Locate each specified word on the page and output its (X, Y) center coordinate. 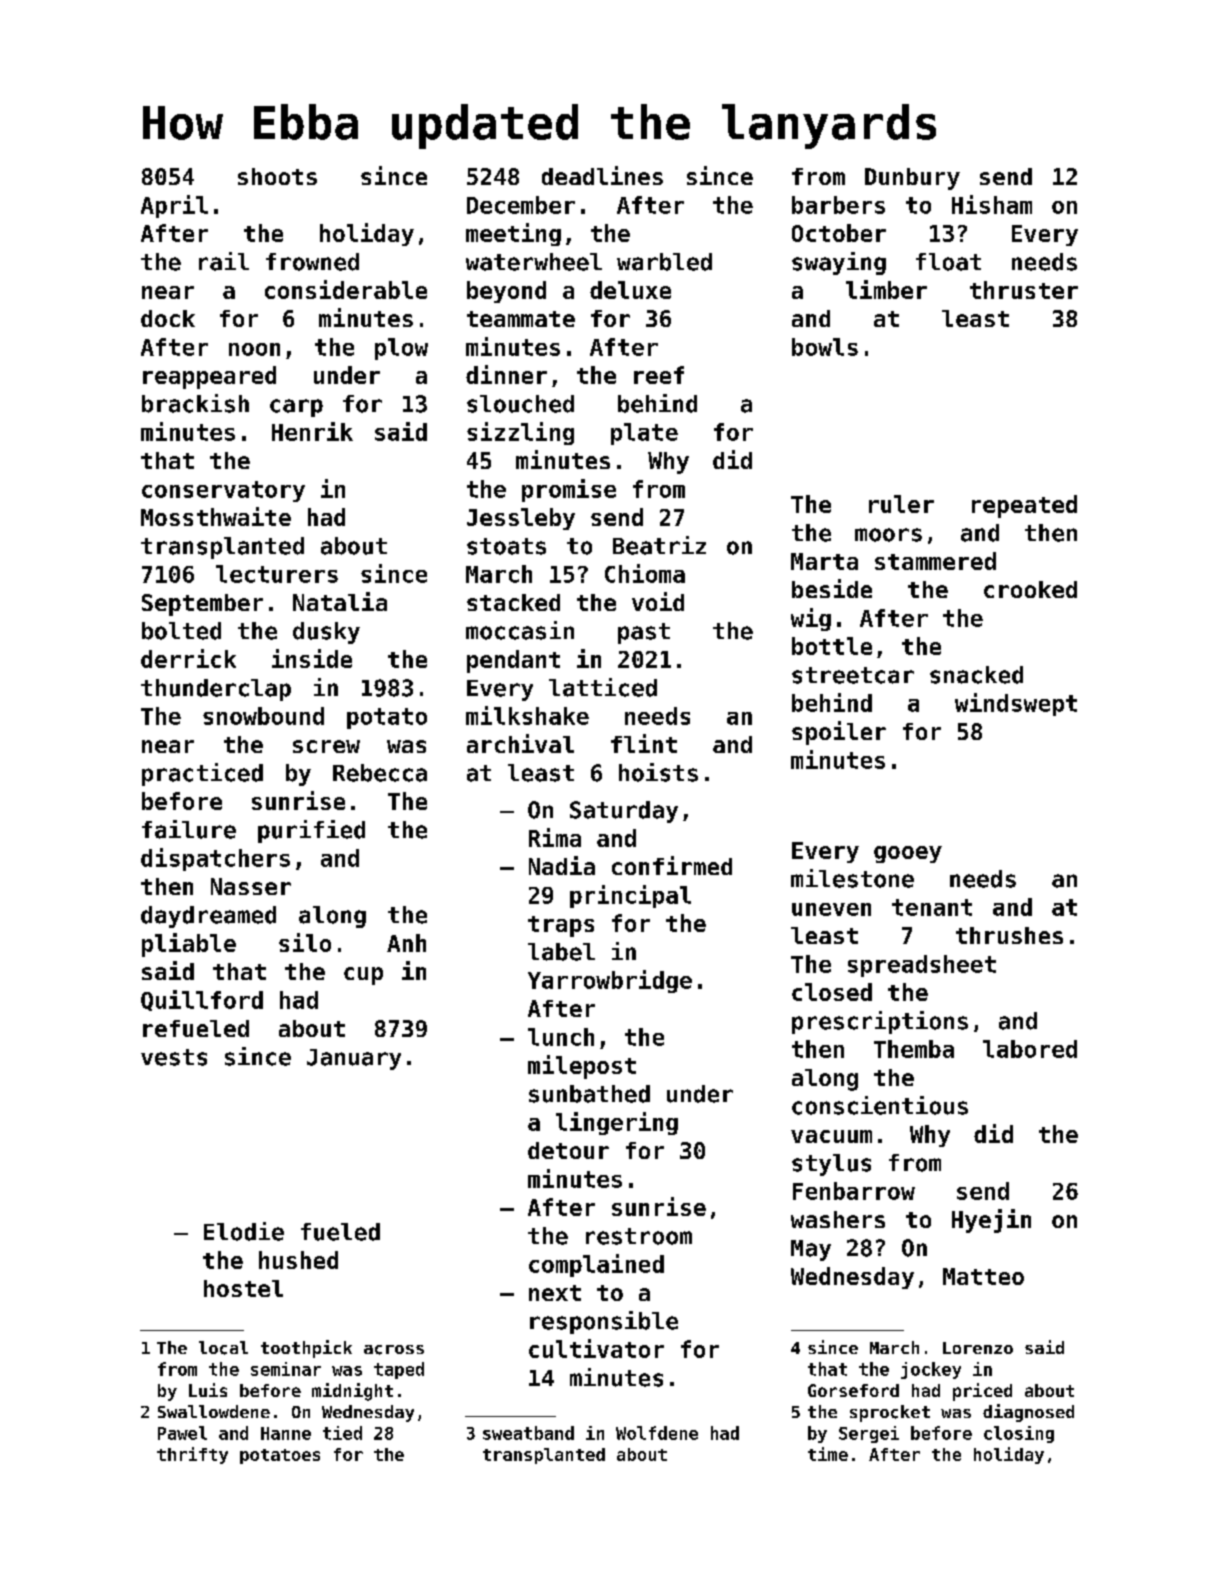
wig (811, 619)
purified (311, 831)
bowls (825, 347)
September (202, 605)
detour (568, 1150)
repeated (1024, 506)
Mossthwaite (216, 516)
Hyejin (991, 1221)
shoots (277, 176)
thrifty (192, 1455)
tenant (932, 907)
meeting (513, 234)
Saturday (624, 812)
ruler (901, 504)
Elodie (244, 1231)
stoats (506, 546)
